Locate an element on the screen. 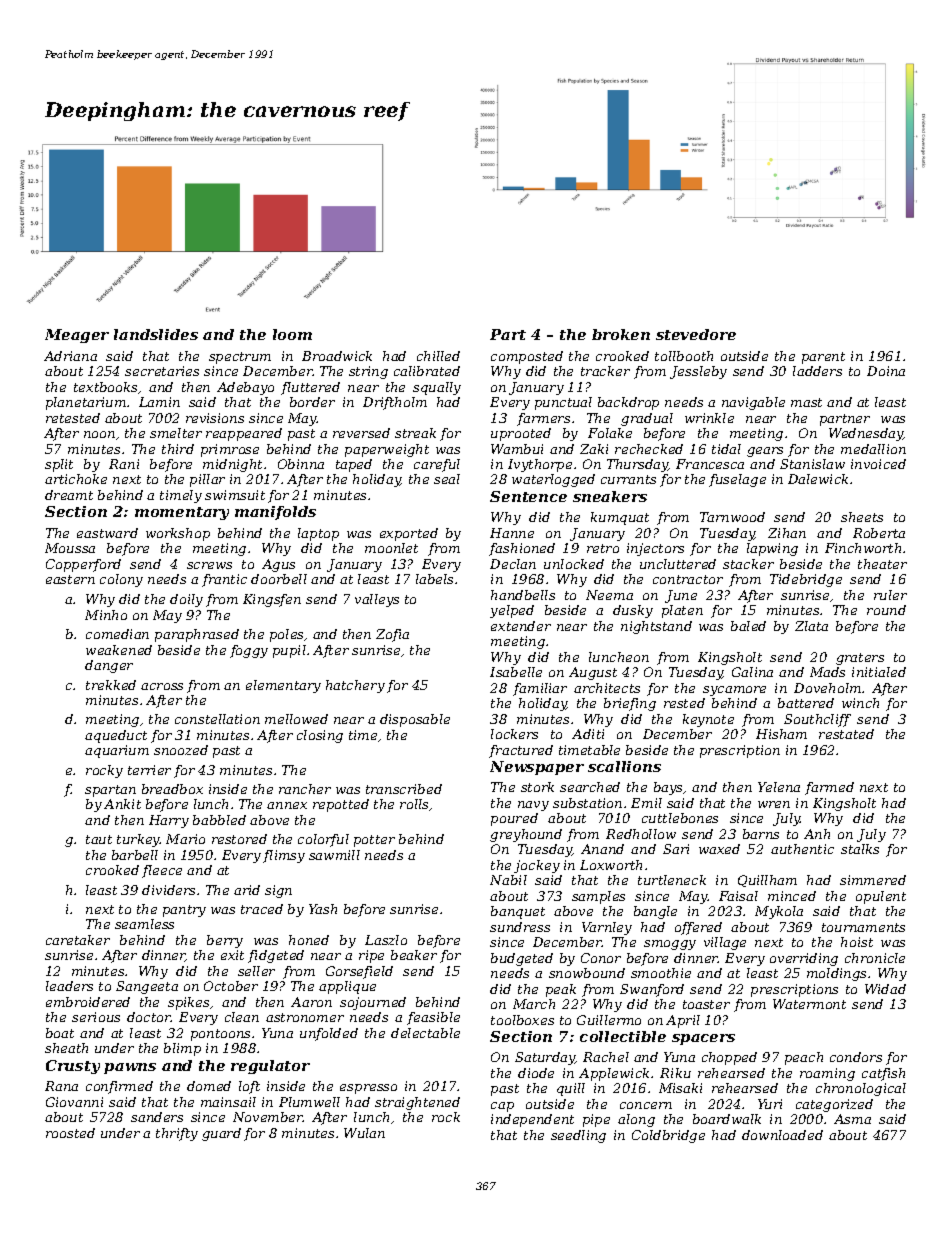 This screenshot has height=1233, width=952. across is located at coordinates (162, 686).
